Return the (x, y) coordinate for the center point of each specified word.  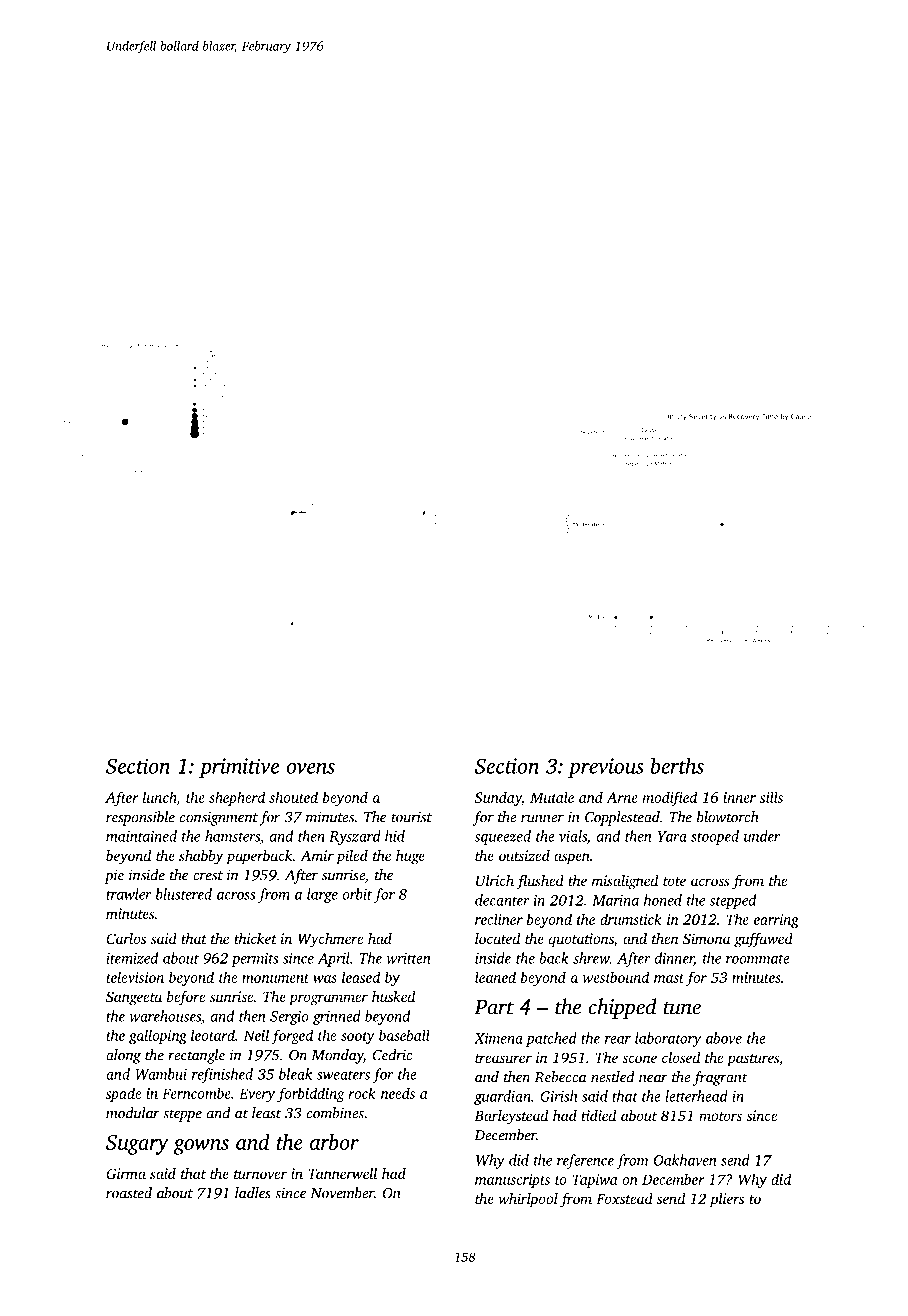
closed (681, 1057)
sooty (358, 1038)
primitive (239, 768)
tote (674, 881)
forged (292, 1036)
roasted (129, 1193)
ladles (253, 1193)
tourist (411, 817)
